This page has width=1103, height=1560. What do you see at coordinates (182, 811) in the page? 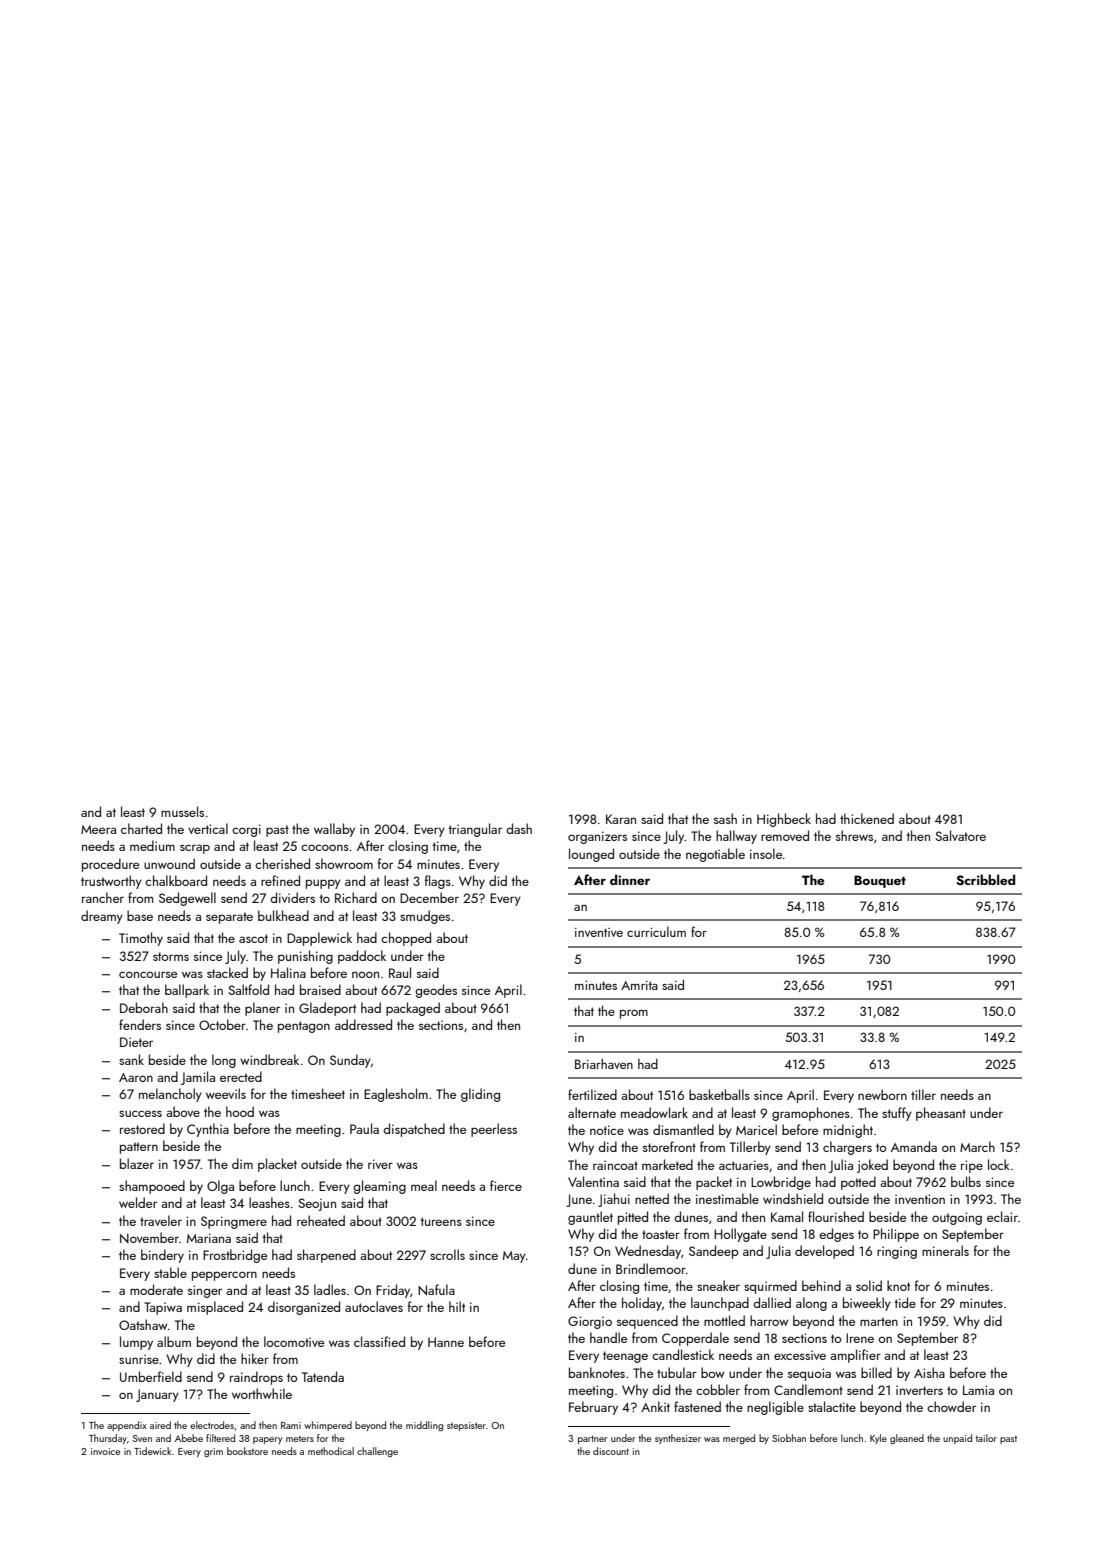
I see `mussels` at bounding box center [182, 811].
